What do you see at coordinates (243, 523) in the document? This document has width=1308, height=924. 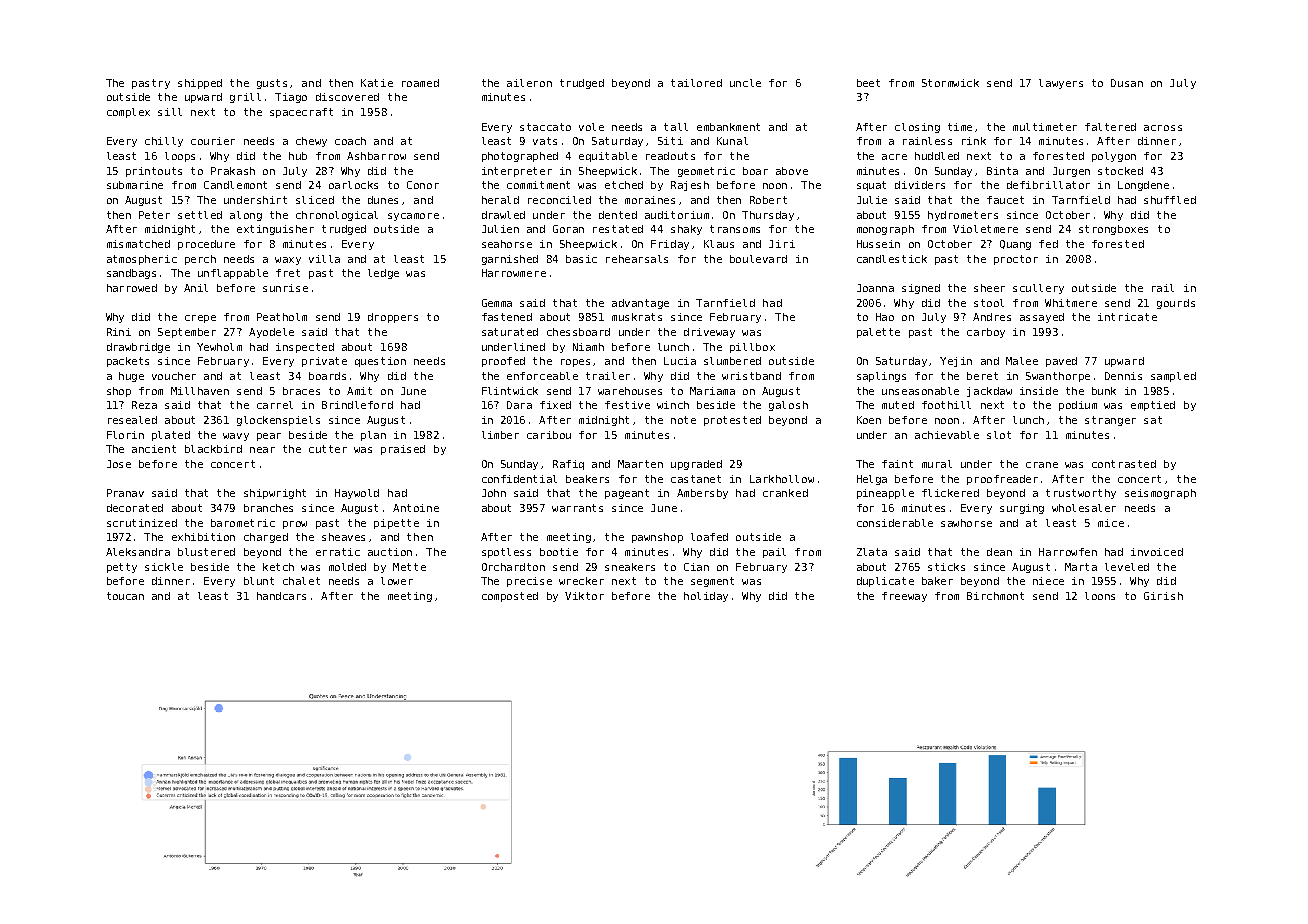 I see `barometric` at bounding box center [243, 523].
